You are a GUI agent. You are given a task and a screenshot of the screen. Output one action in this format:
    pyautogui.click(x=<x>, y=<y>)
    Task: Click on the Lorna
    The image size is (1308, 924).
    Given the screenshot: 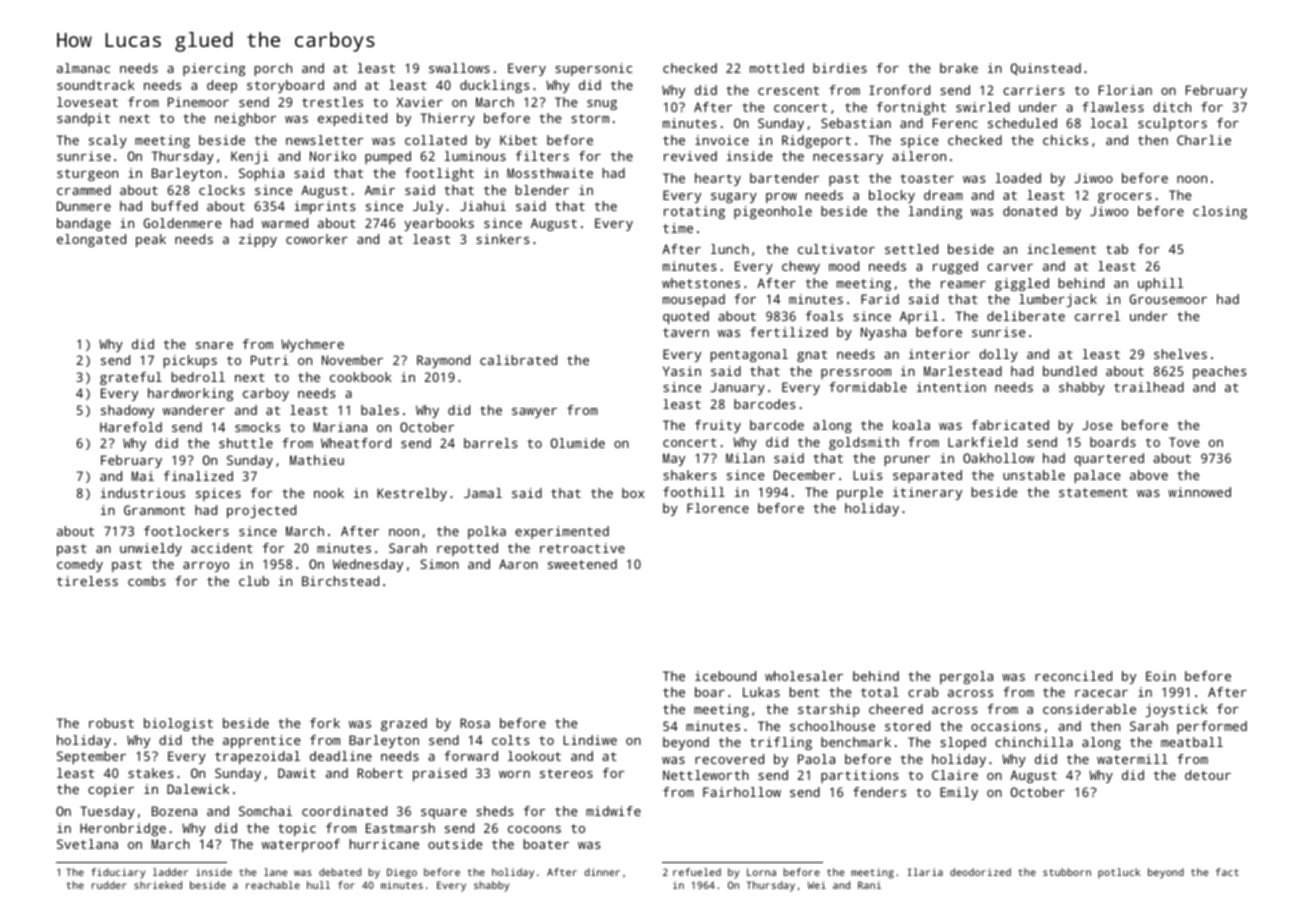 What is the action you would take?
    pyautogui.click(x=761, y=872)
